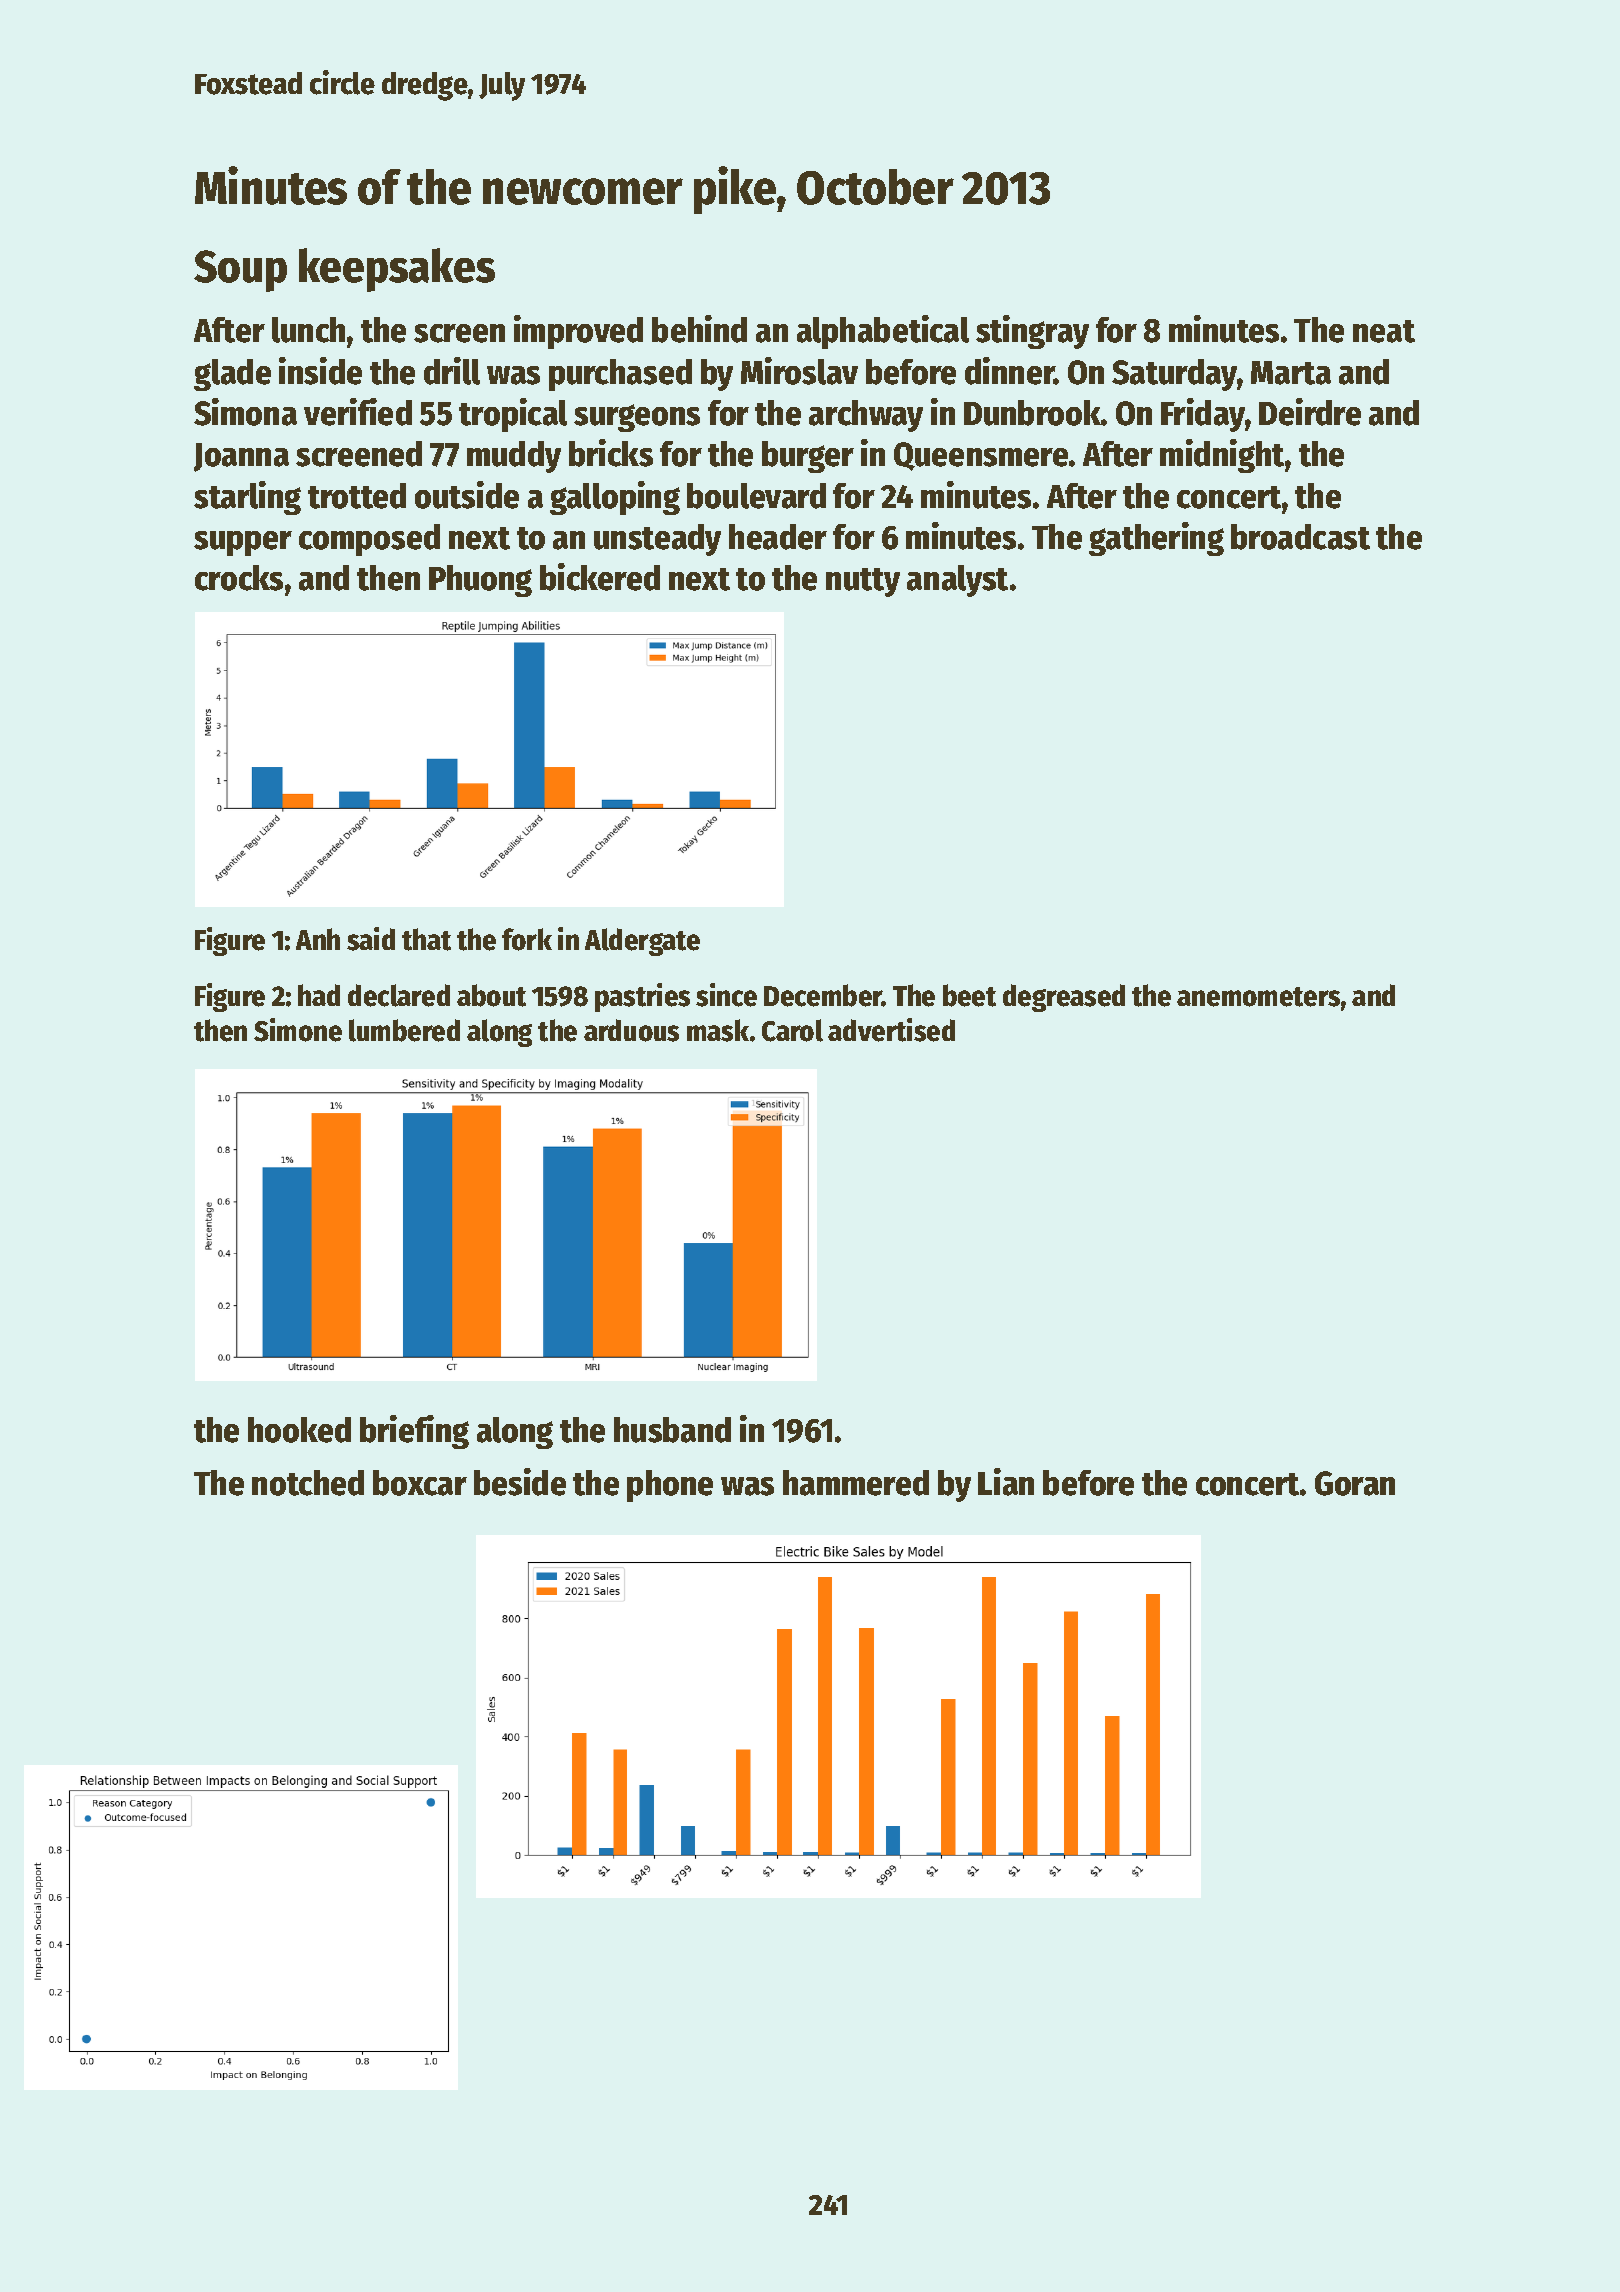  What do you see at coordinates (792, 1030) in the document?
I see `Carol` at bounding box center [792, 1030].
